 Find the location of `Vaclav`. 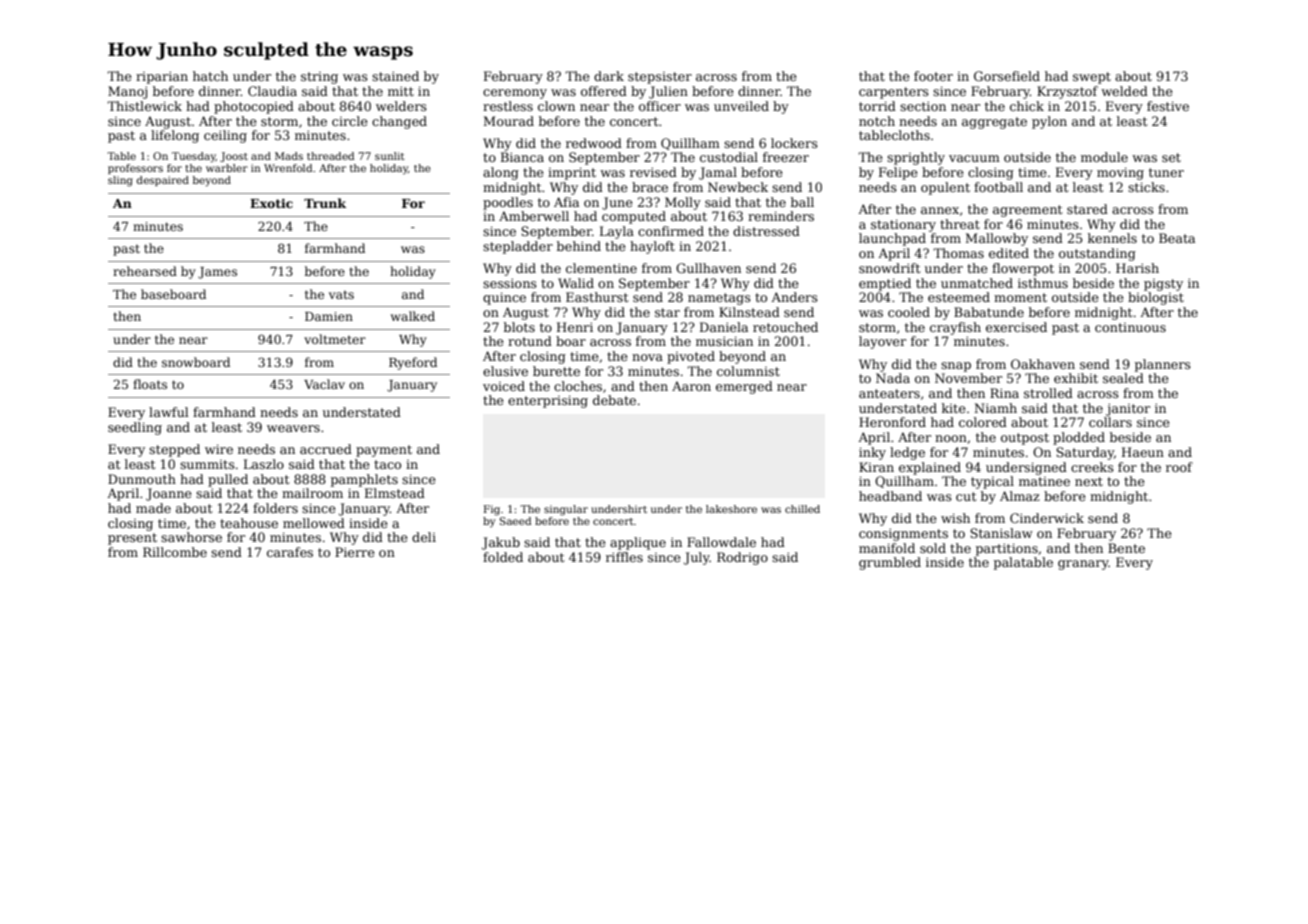

Vaclav is located at coordinates (324, 384).
